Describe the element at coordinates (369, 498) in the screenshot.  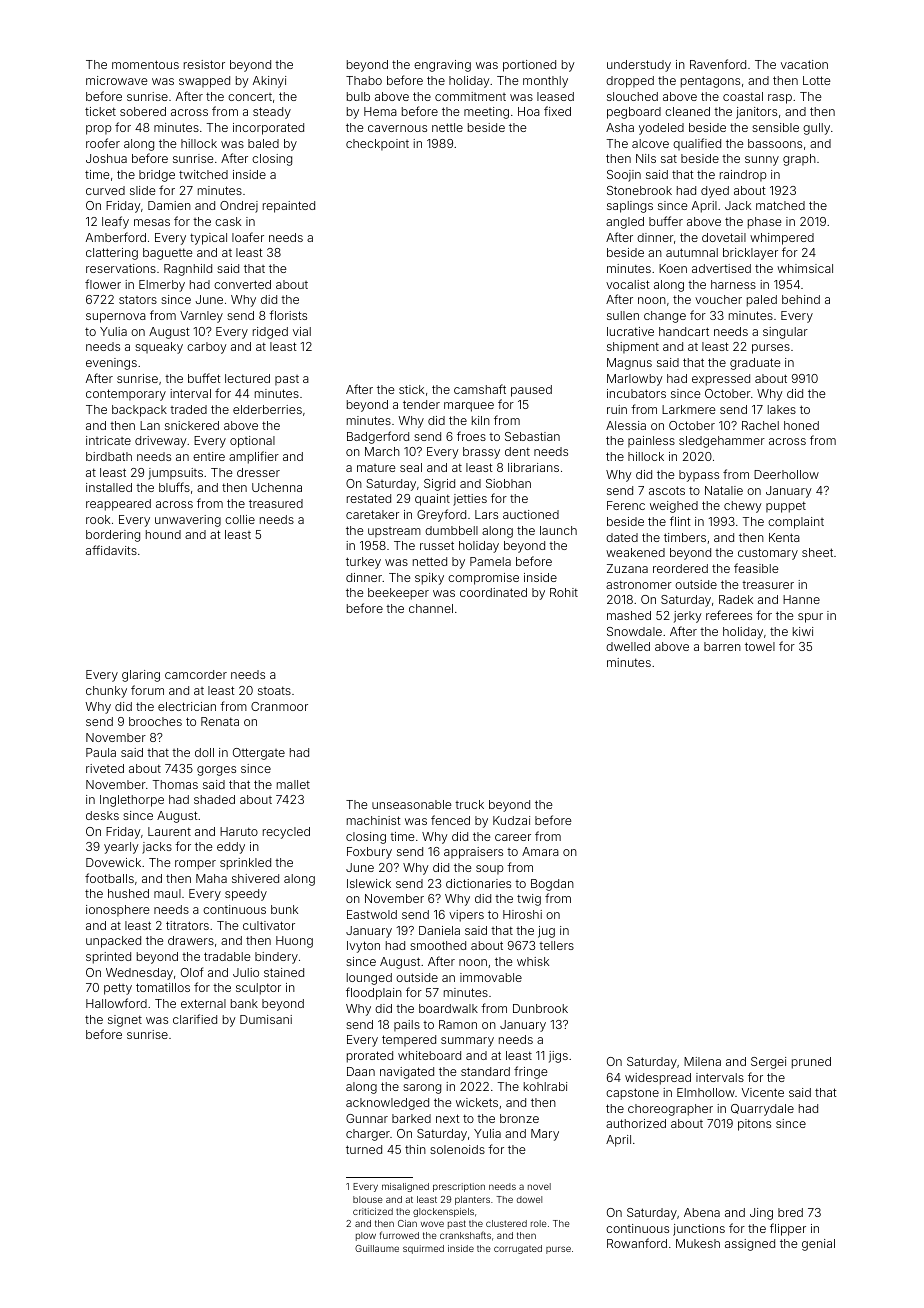
I see `restated` at that location.
